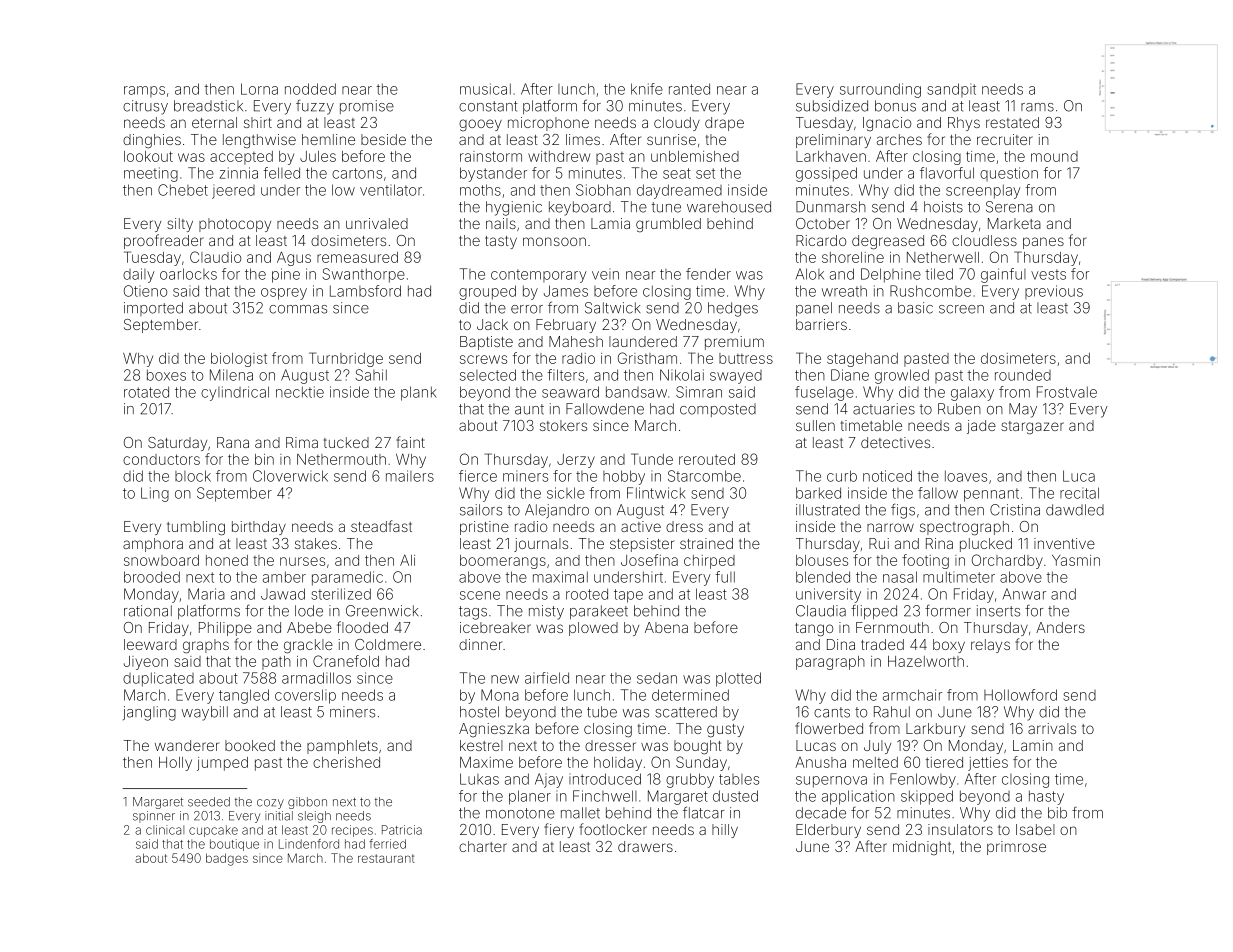  I want to click on bystander, so click(493, 174).
